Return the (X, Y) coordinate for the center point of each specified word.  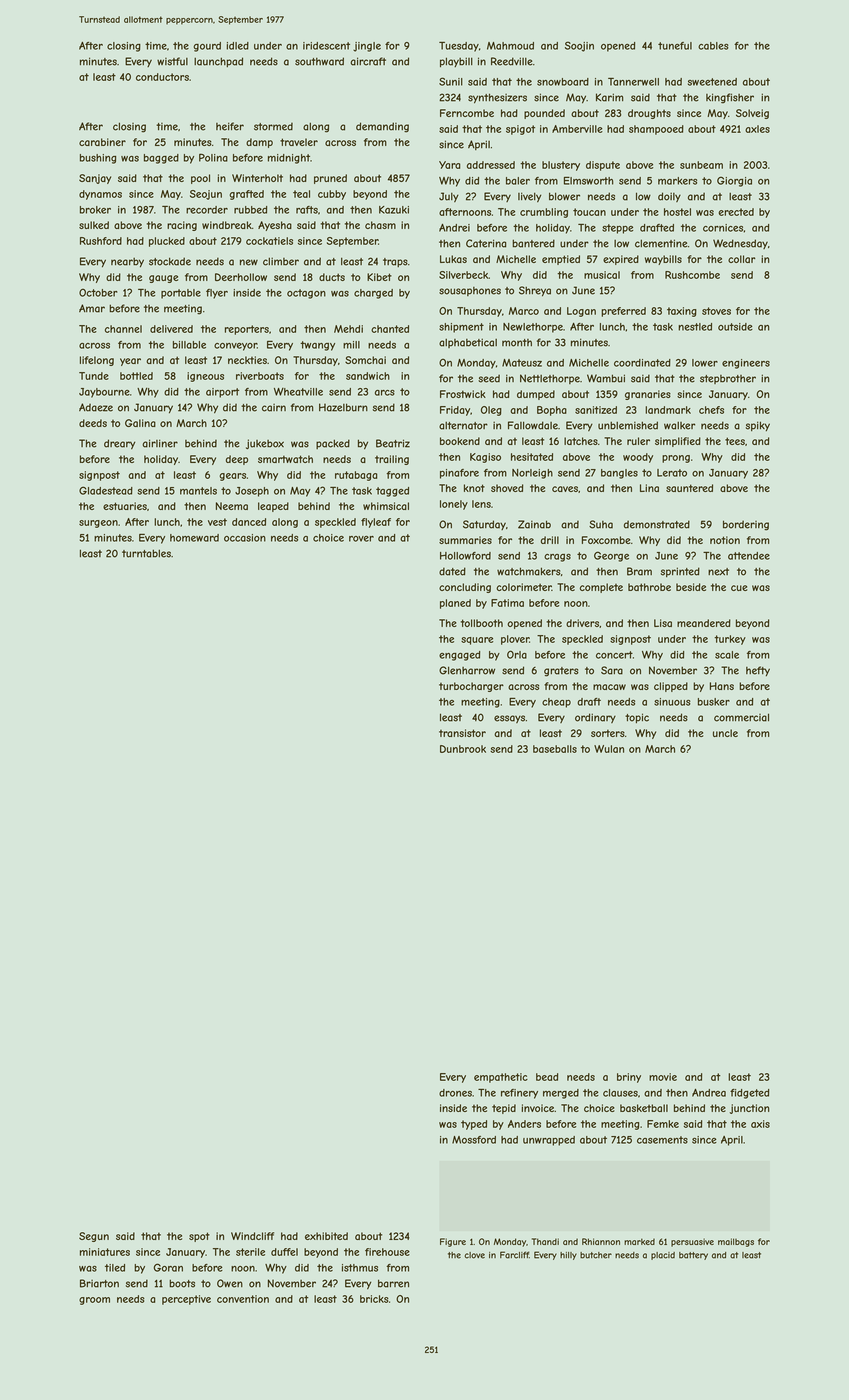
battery (693, 1256)
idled (237, 46)
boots (182, 1283)
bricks (374, 1299)
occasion (245, 538)
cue (739, 588)
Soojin (579, 46)
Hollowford (465, 556)
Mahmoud (510, 46)
